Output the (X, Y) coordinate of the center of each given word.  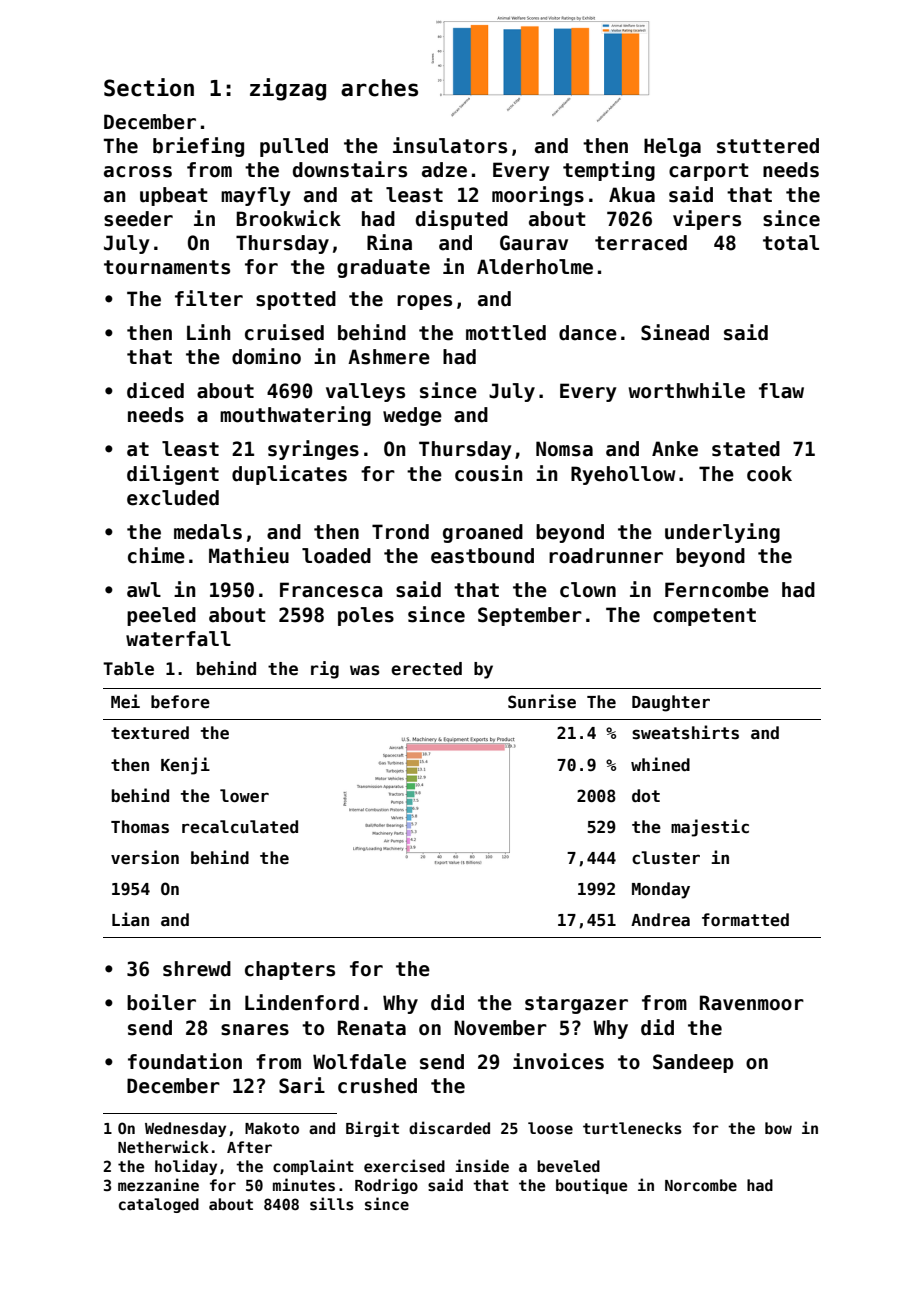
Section (149, 87)
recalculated (240, 827)
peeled (161, 616)
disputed (462, 220)
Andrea (660, 920)
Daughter (671, 703)
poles (366, 616)
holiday (186, 1167)
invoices (558, 1061)
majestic (710, 828)
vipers (707, 220)
